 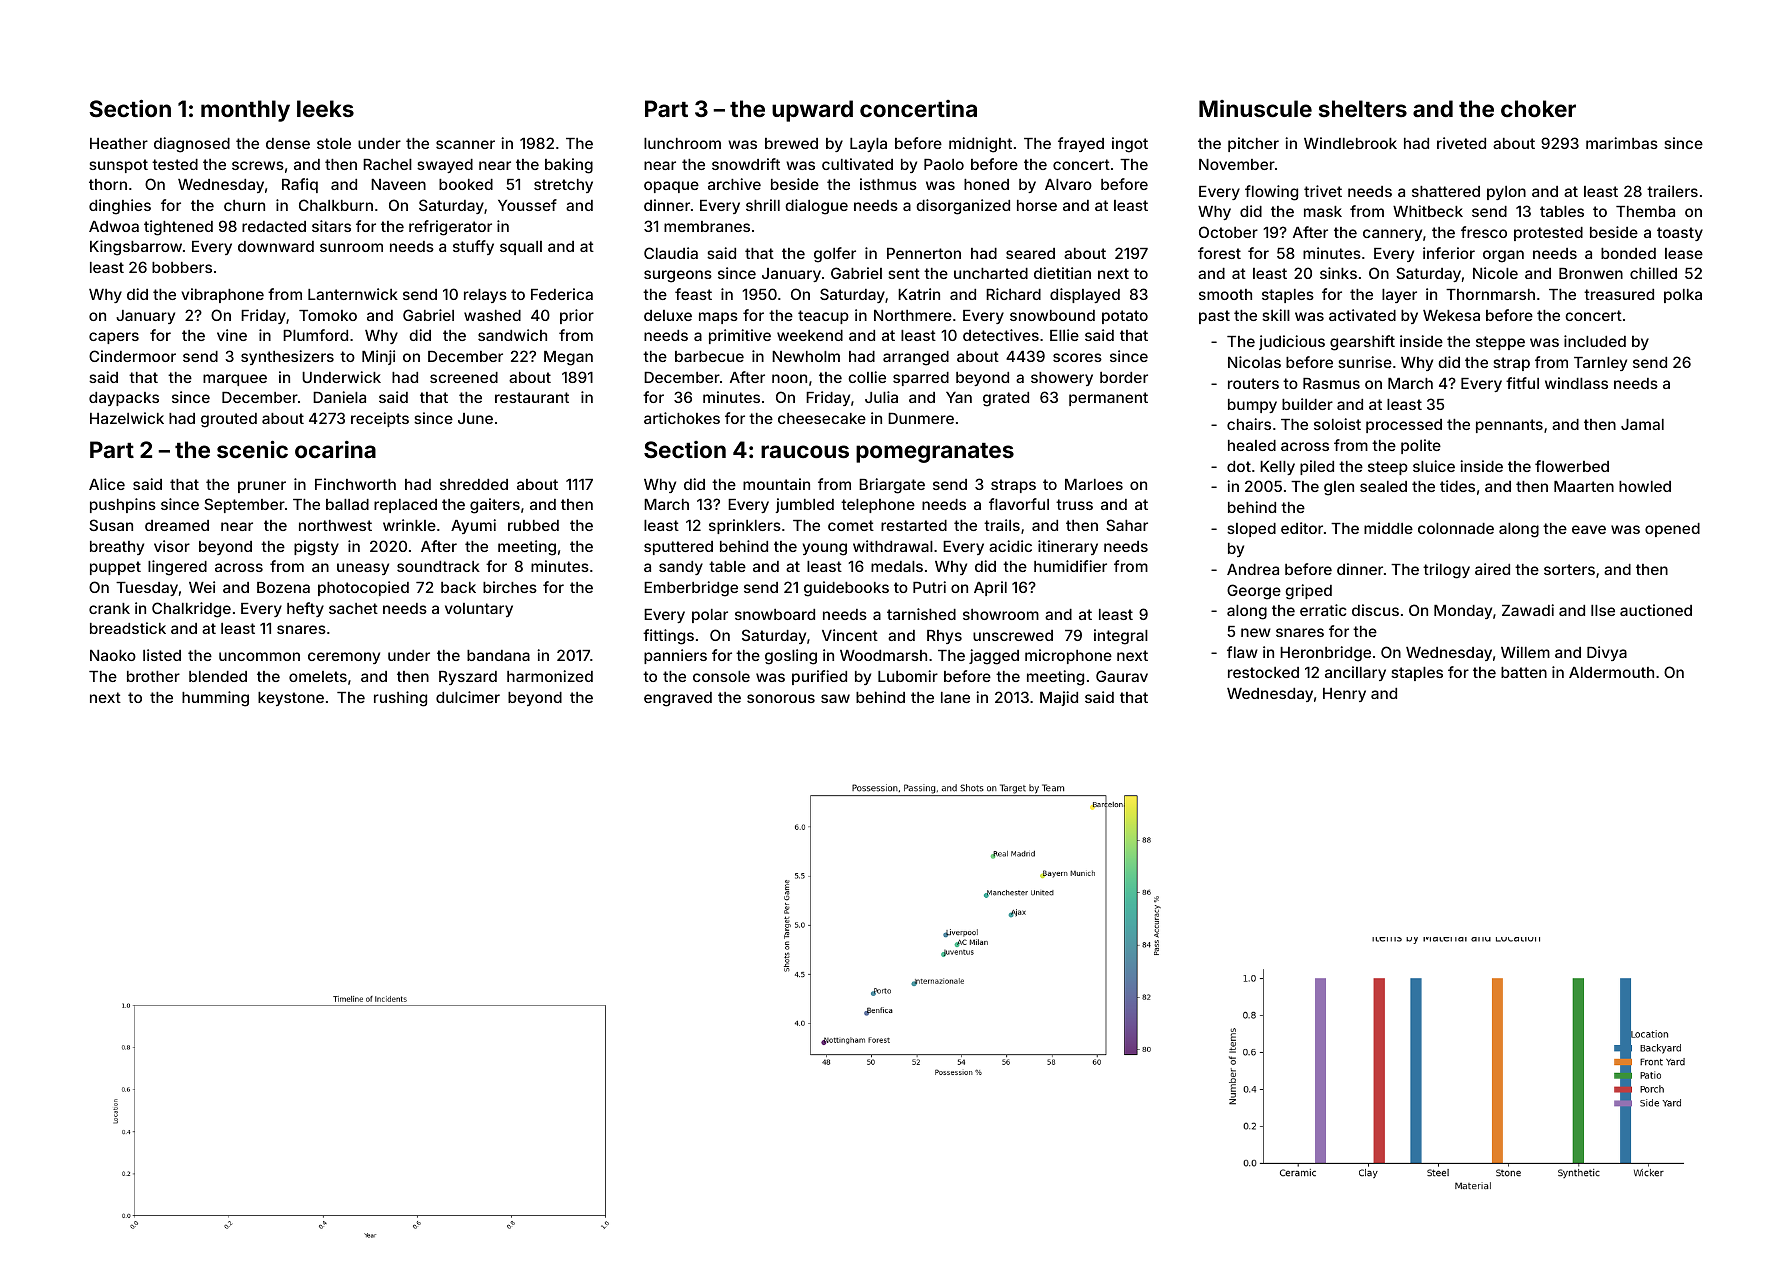 What do you see at coordinates (498, 655) in the document?
I see `bandana` at bounding box center [498, 655].
